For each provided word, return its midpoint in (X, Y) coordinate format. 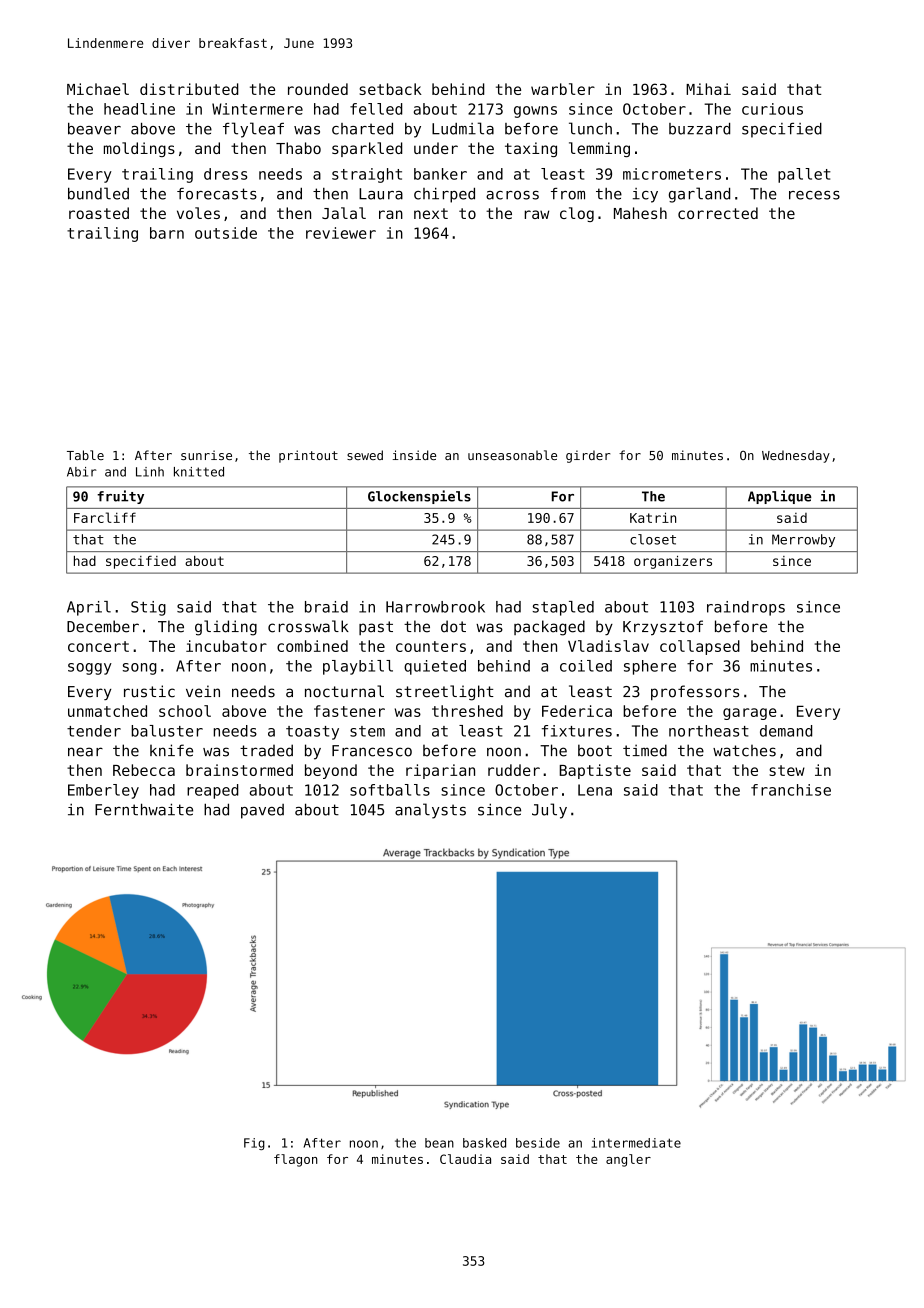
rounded (318, 89)
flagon (296, 1160)
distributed (189, 89)
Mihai (708, 89)
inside (414, 455)
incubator (226, 646)
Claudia (465, 1159)
